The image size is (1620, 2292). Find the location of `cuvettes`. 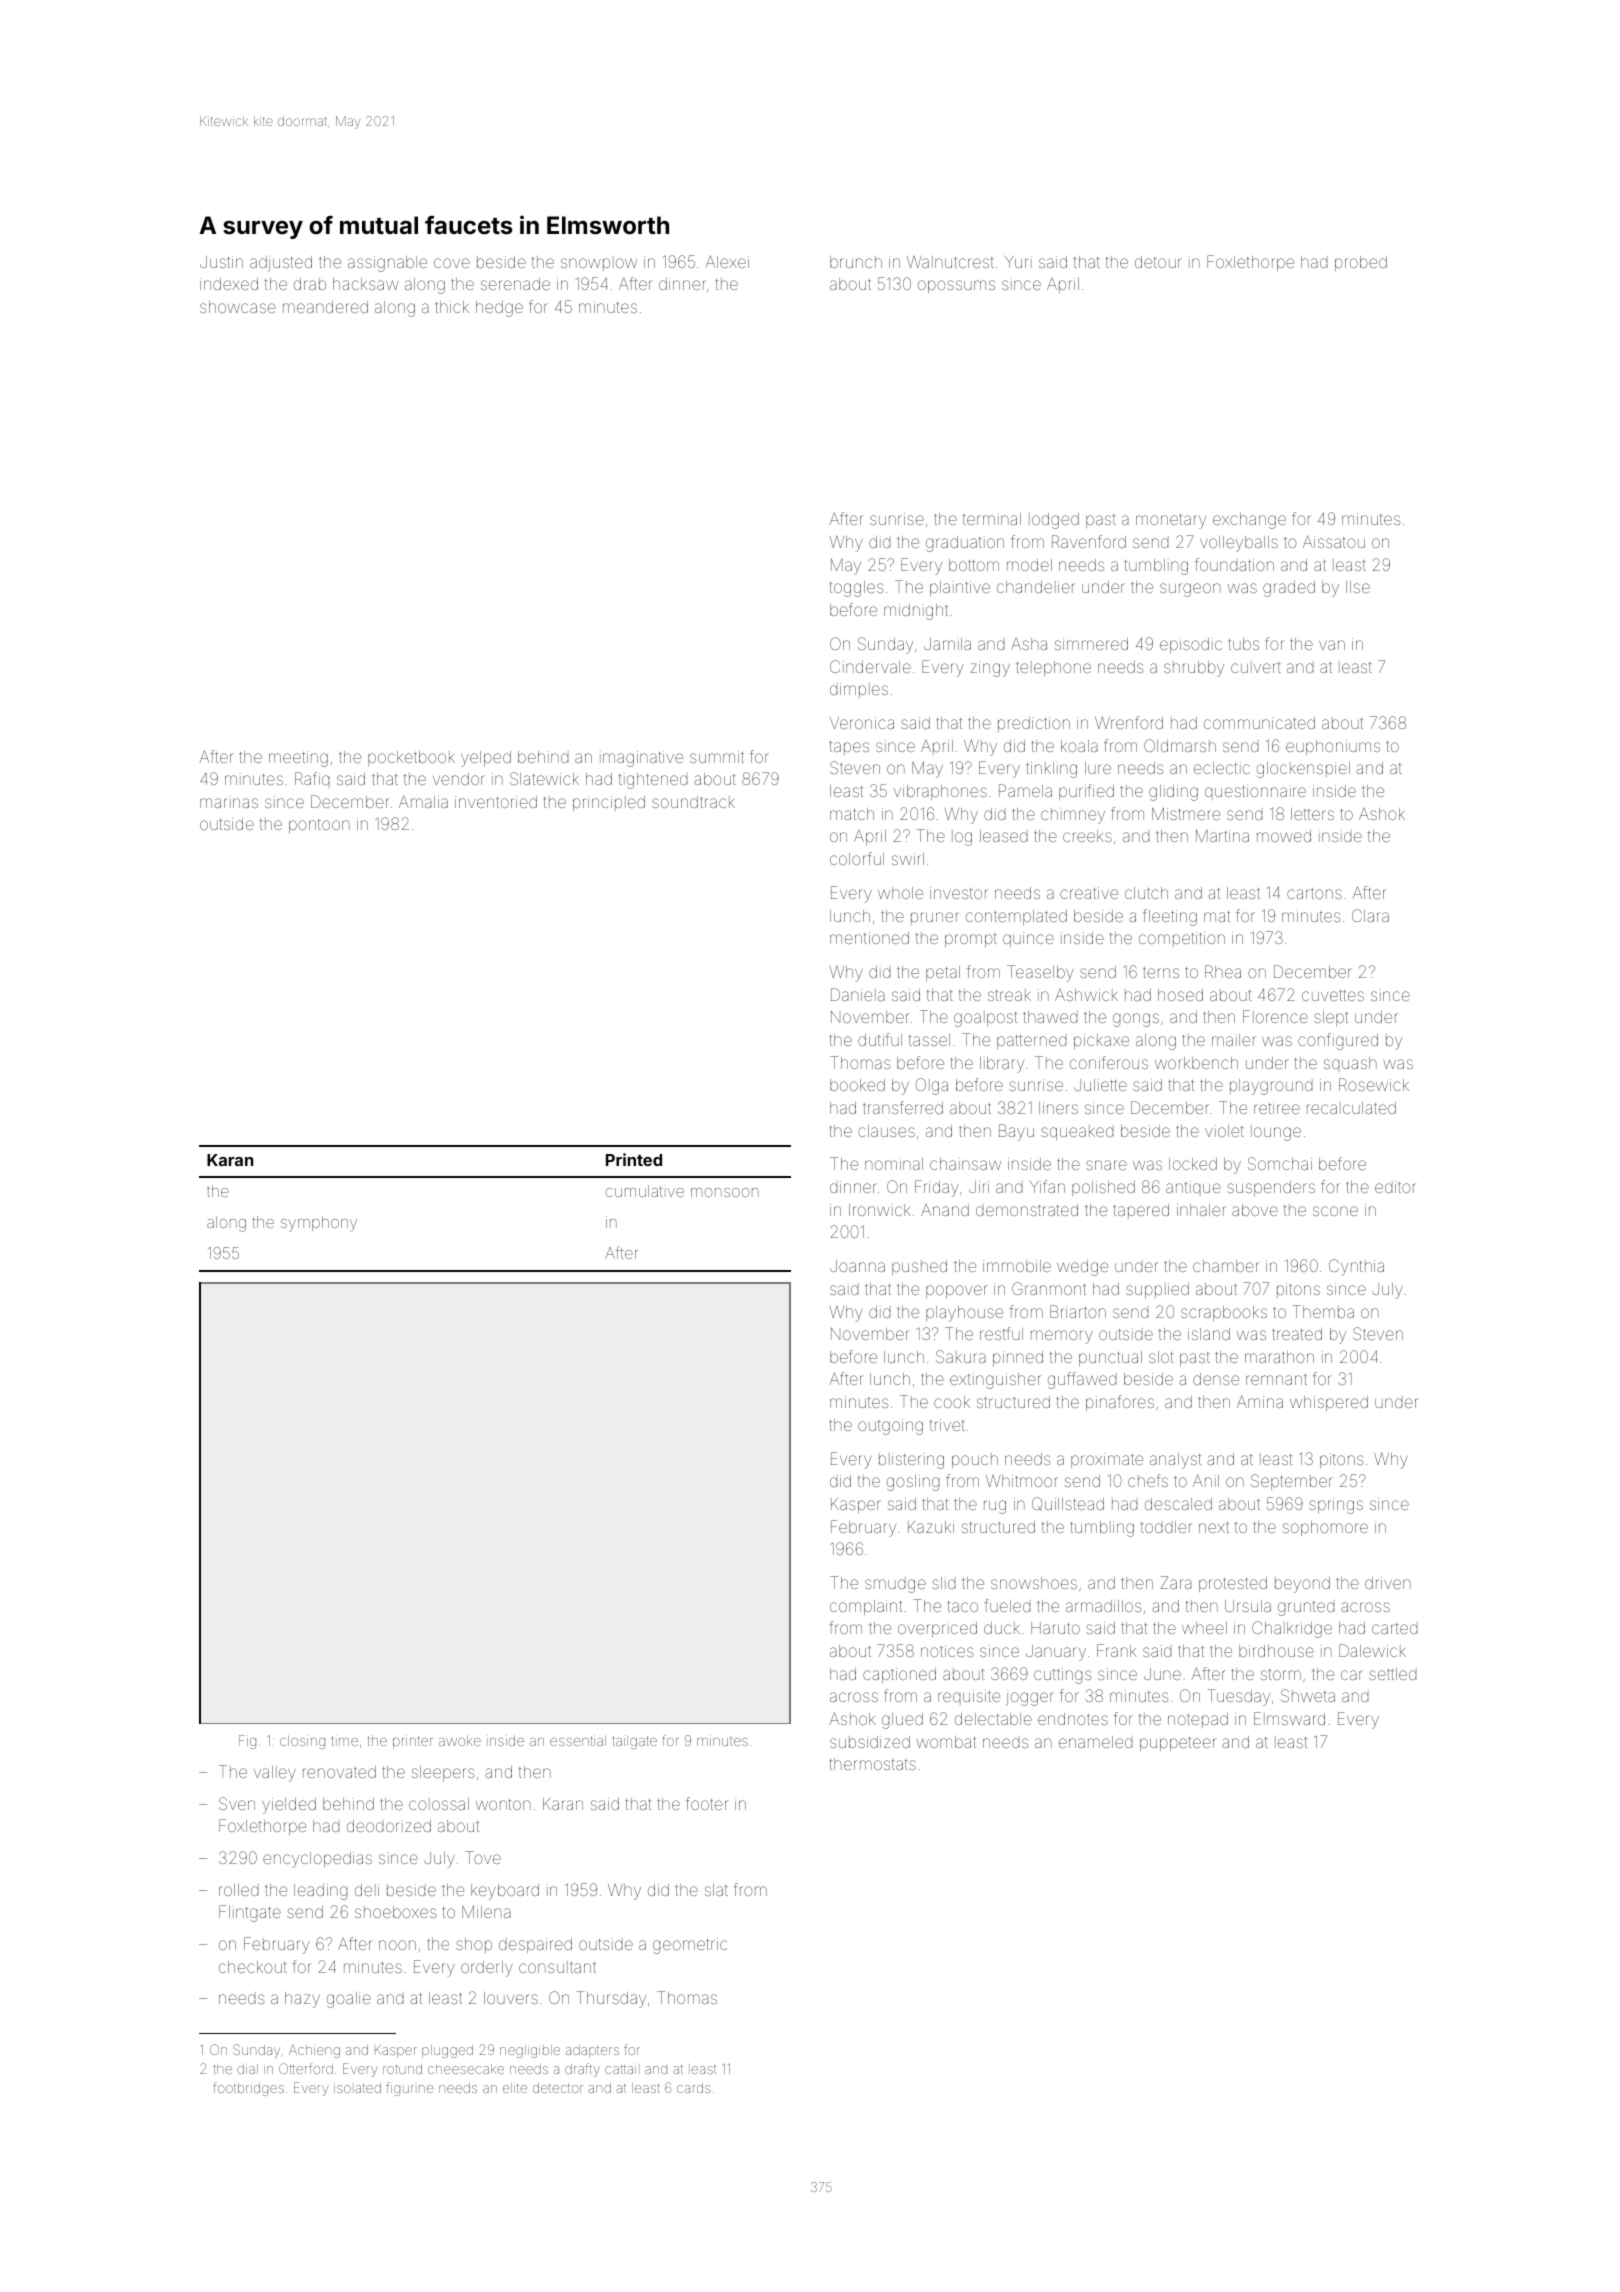

cuvettes is located at coordinates (1333, 995).
